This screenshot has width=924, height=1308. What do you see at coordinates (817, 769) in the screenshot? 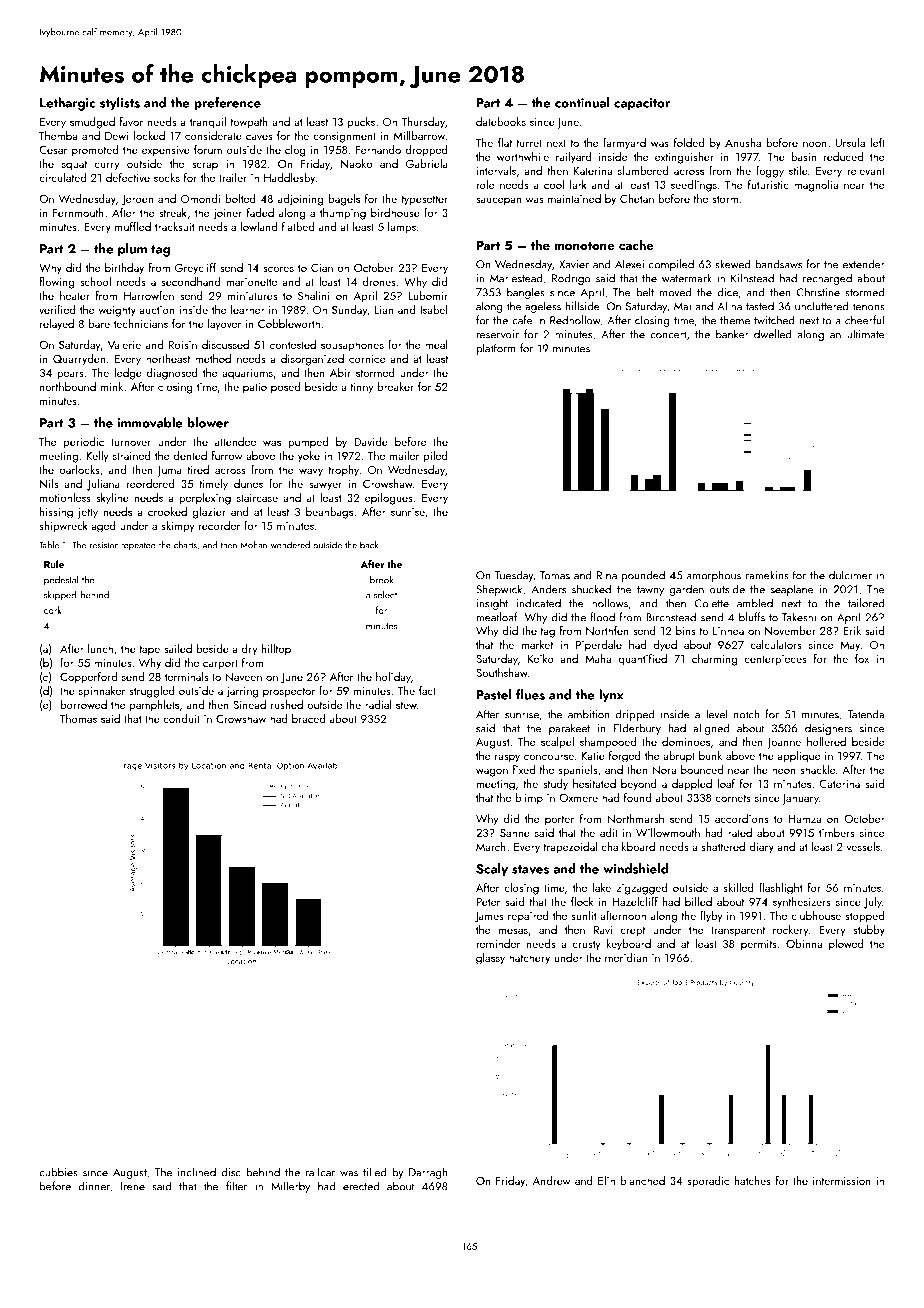
I see `shackle` at bounding box center [817, 769].
